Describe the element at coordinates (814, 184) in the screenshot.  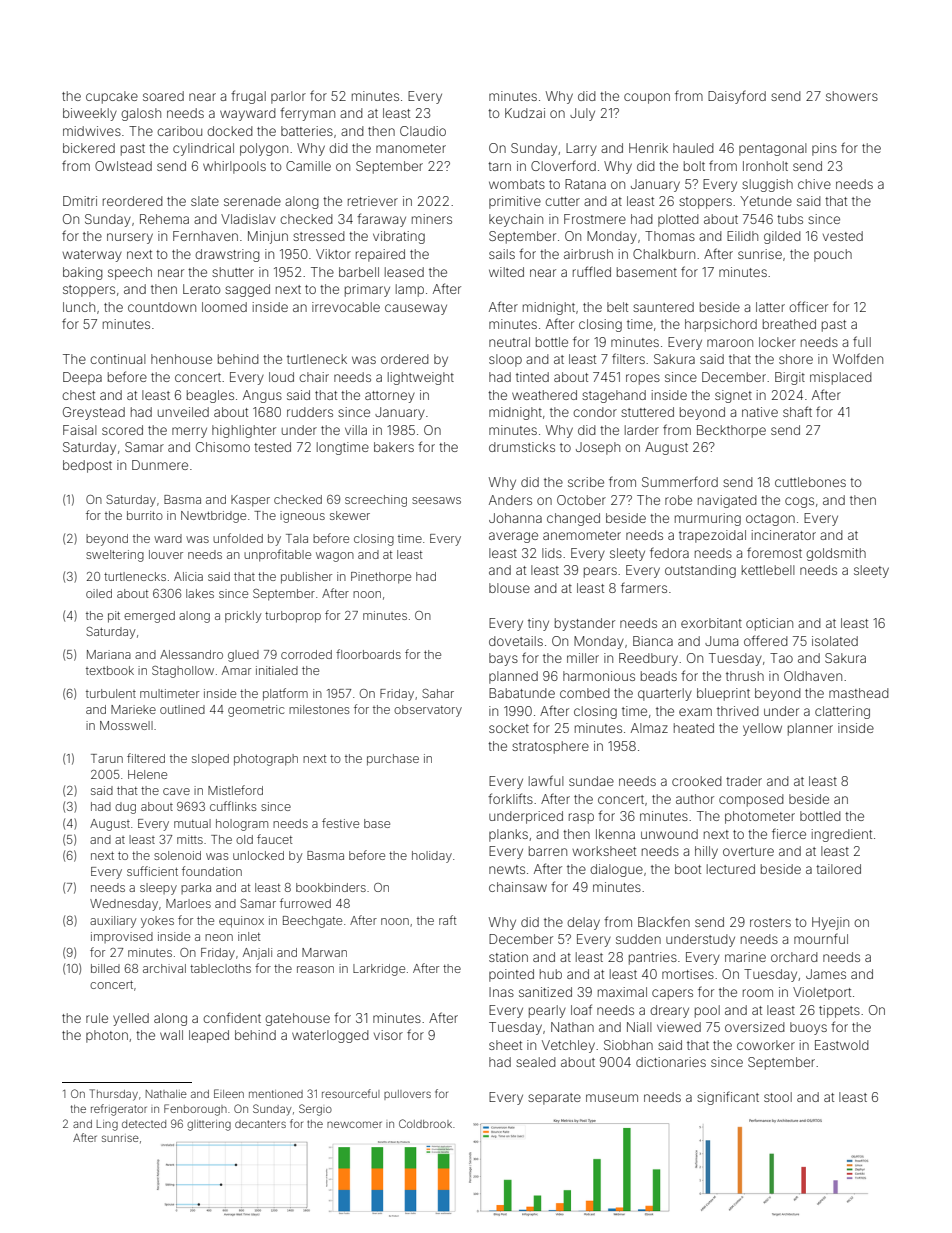
I see `chive` at that location.
